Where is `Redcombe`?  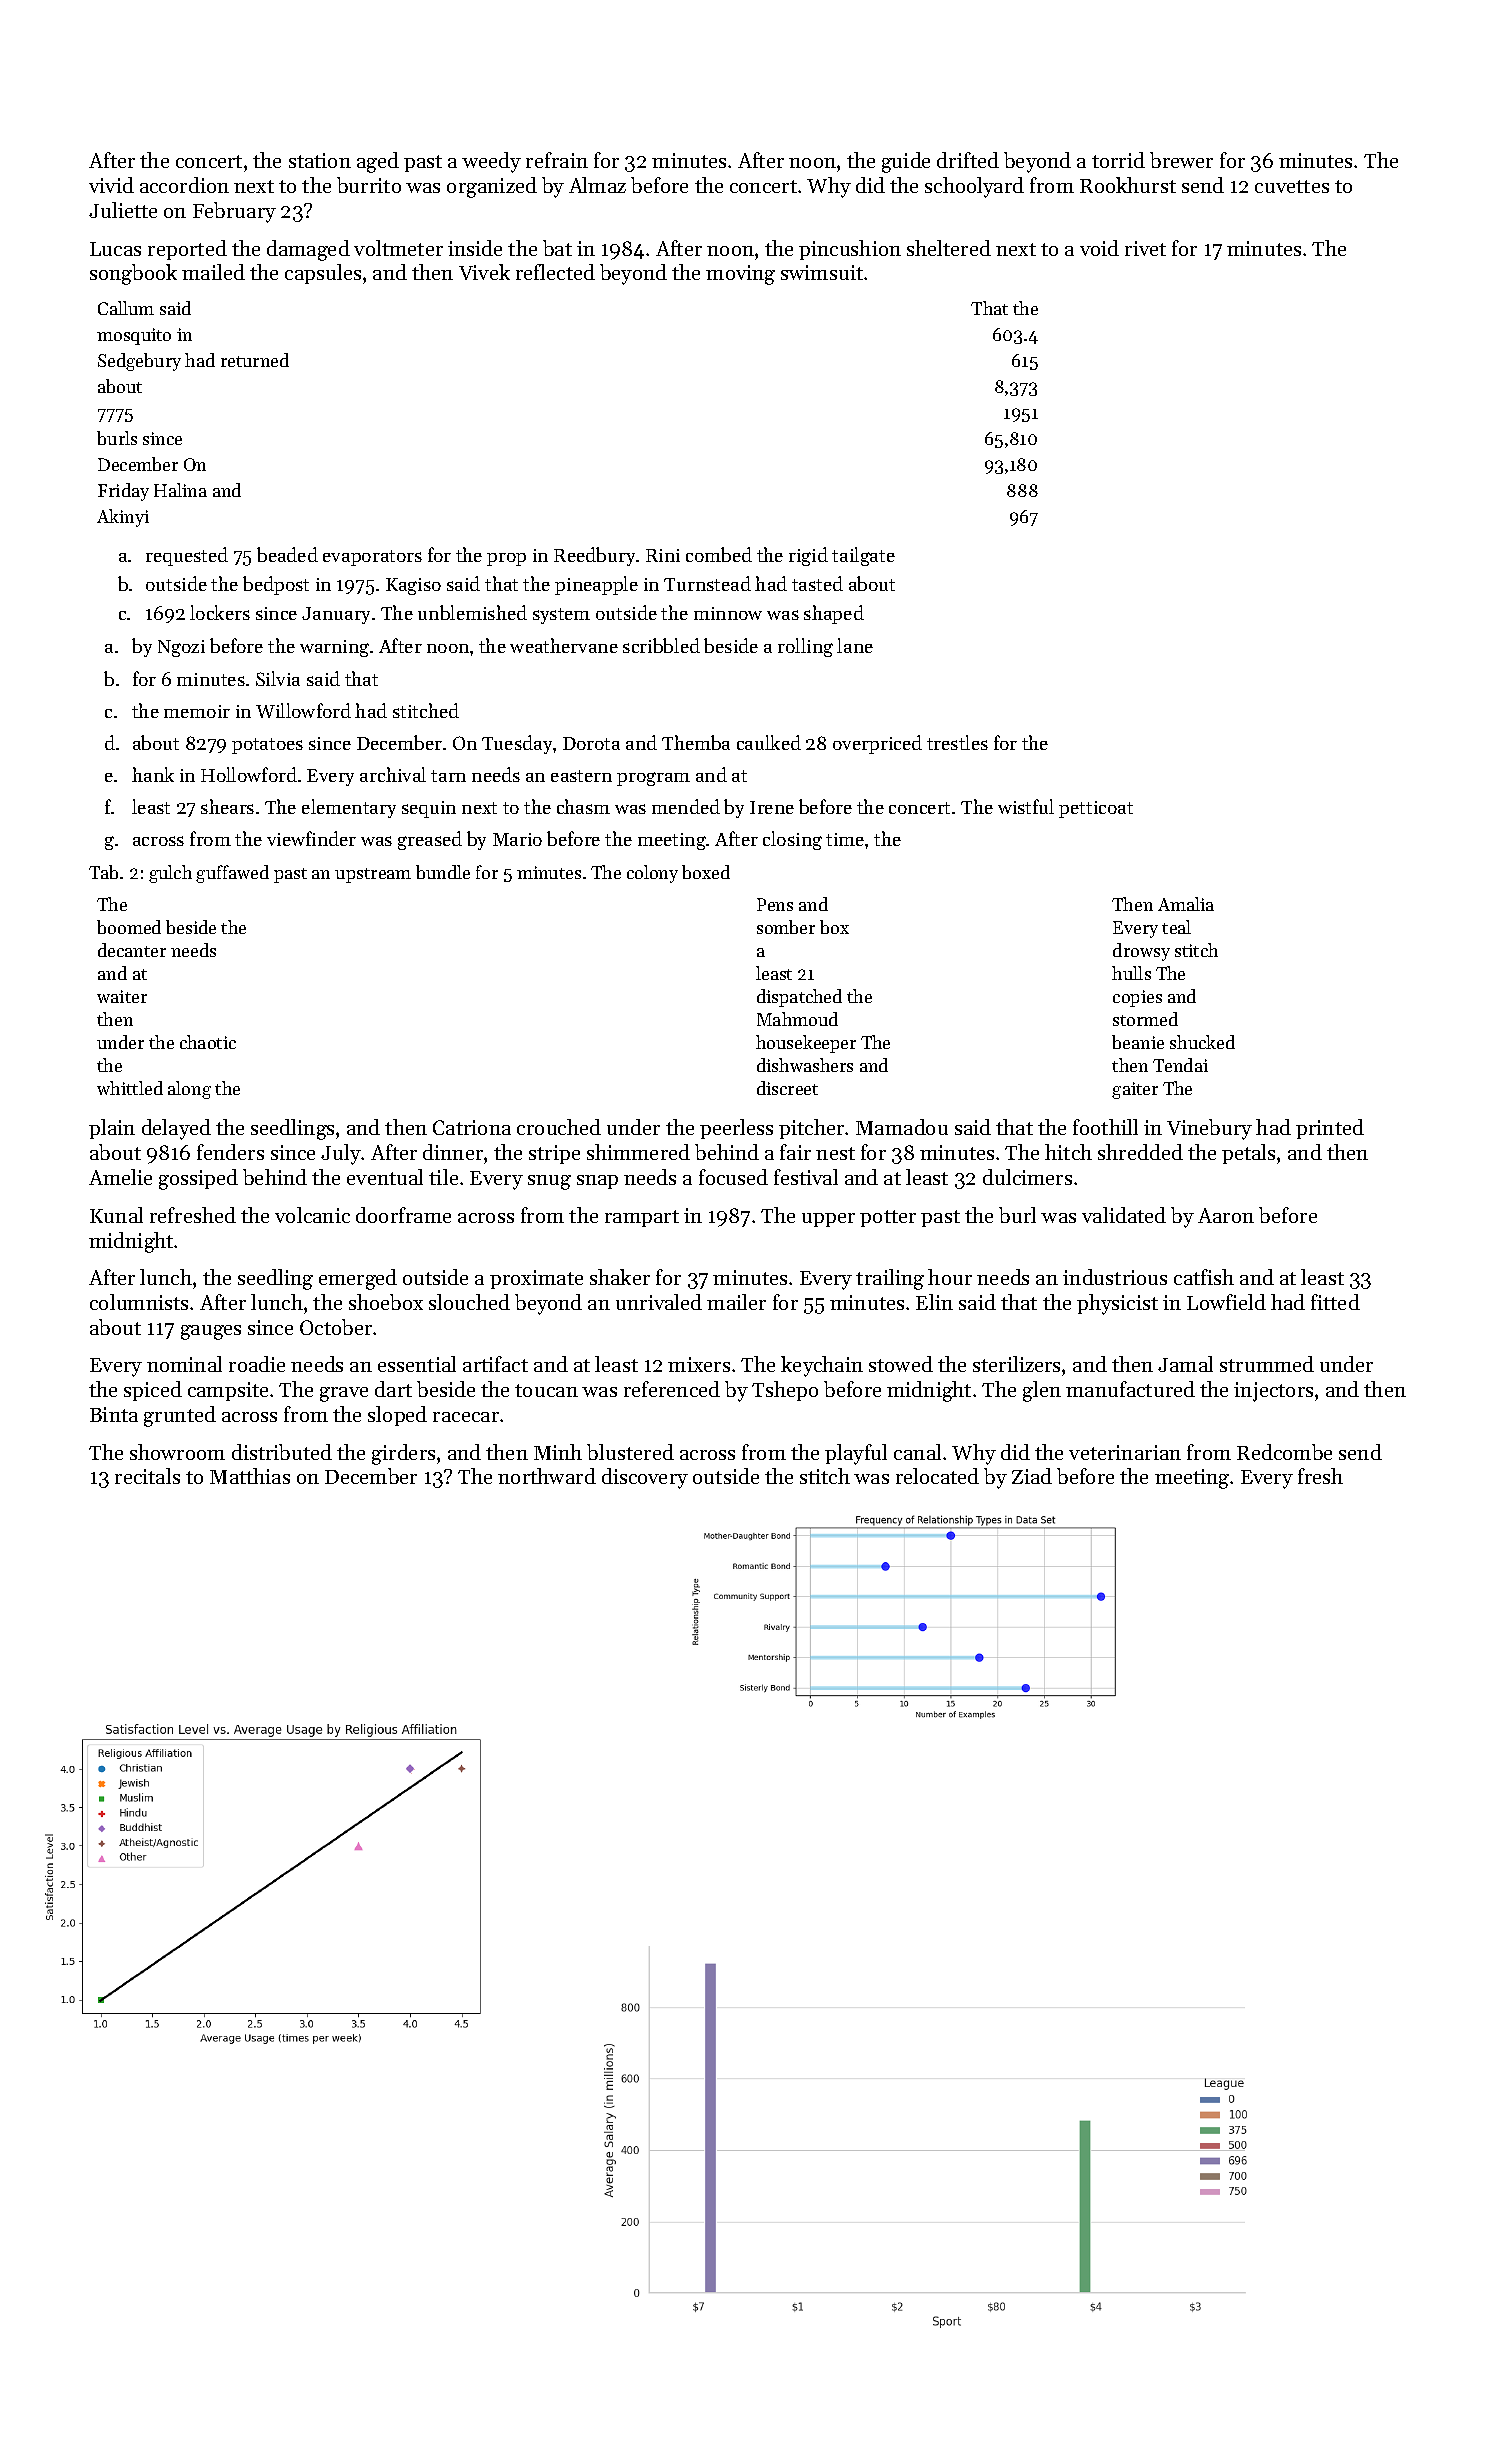
Redcombe is located at coordinates (1284, 1452).
